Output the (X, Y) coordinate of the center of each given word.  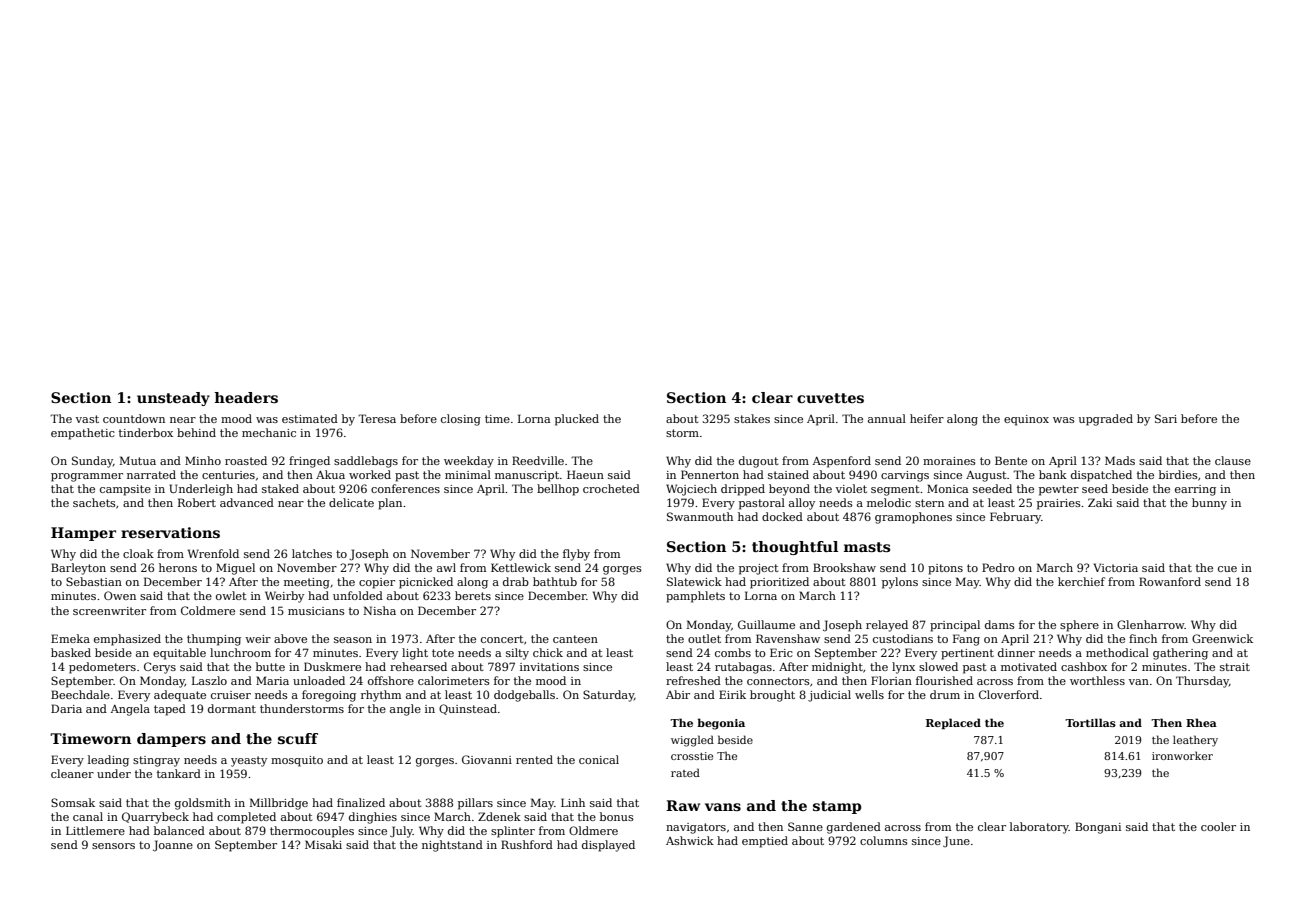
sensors (113, 846)
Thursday (1202, 682)
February (1015, 518)
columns (884, 840)
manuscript (527, 476)
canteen (575, 639)
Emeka (70, 638)
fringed (309, 462)
